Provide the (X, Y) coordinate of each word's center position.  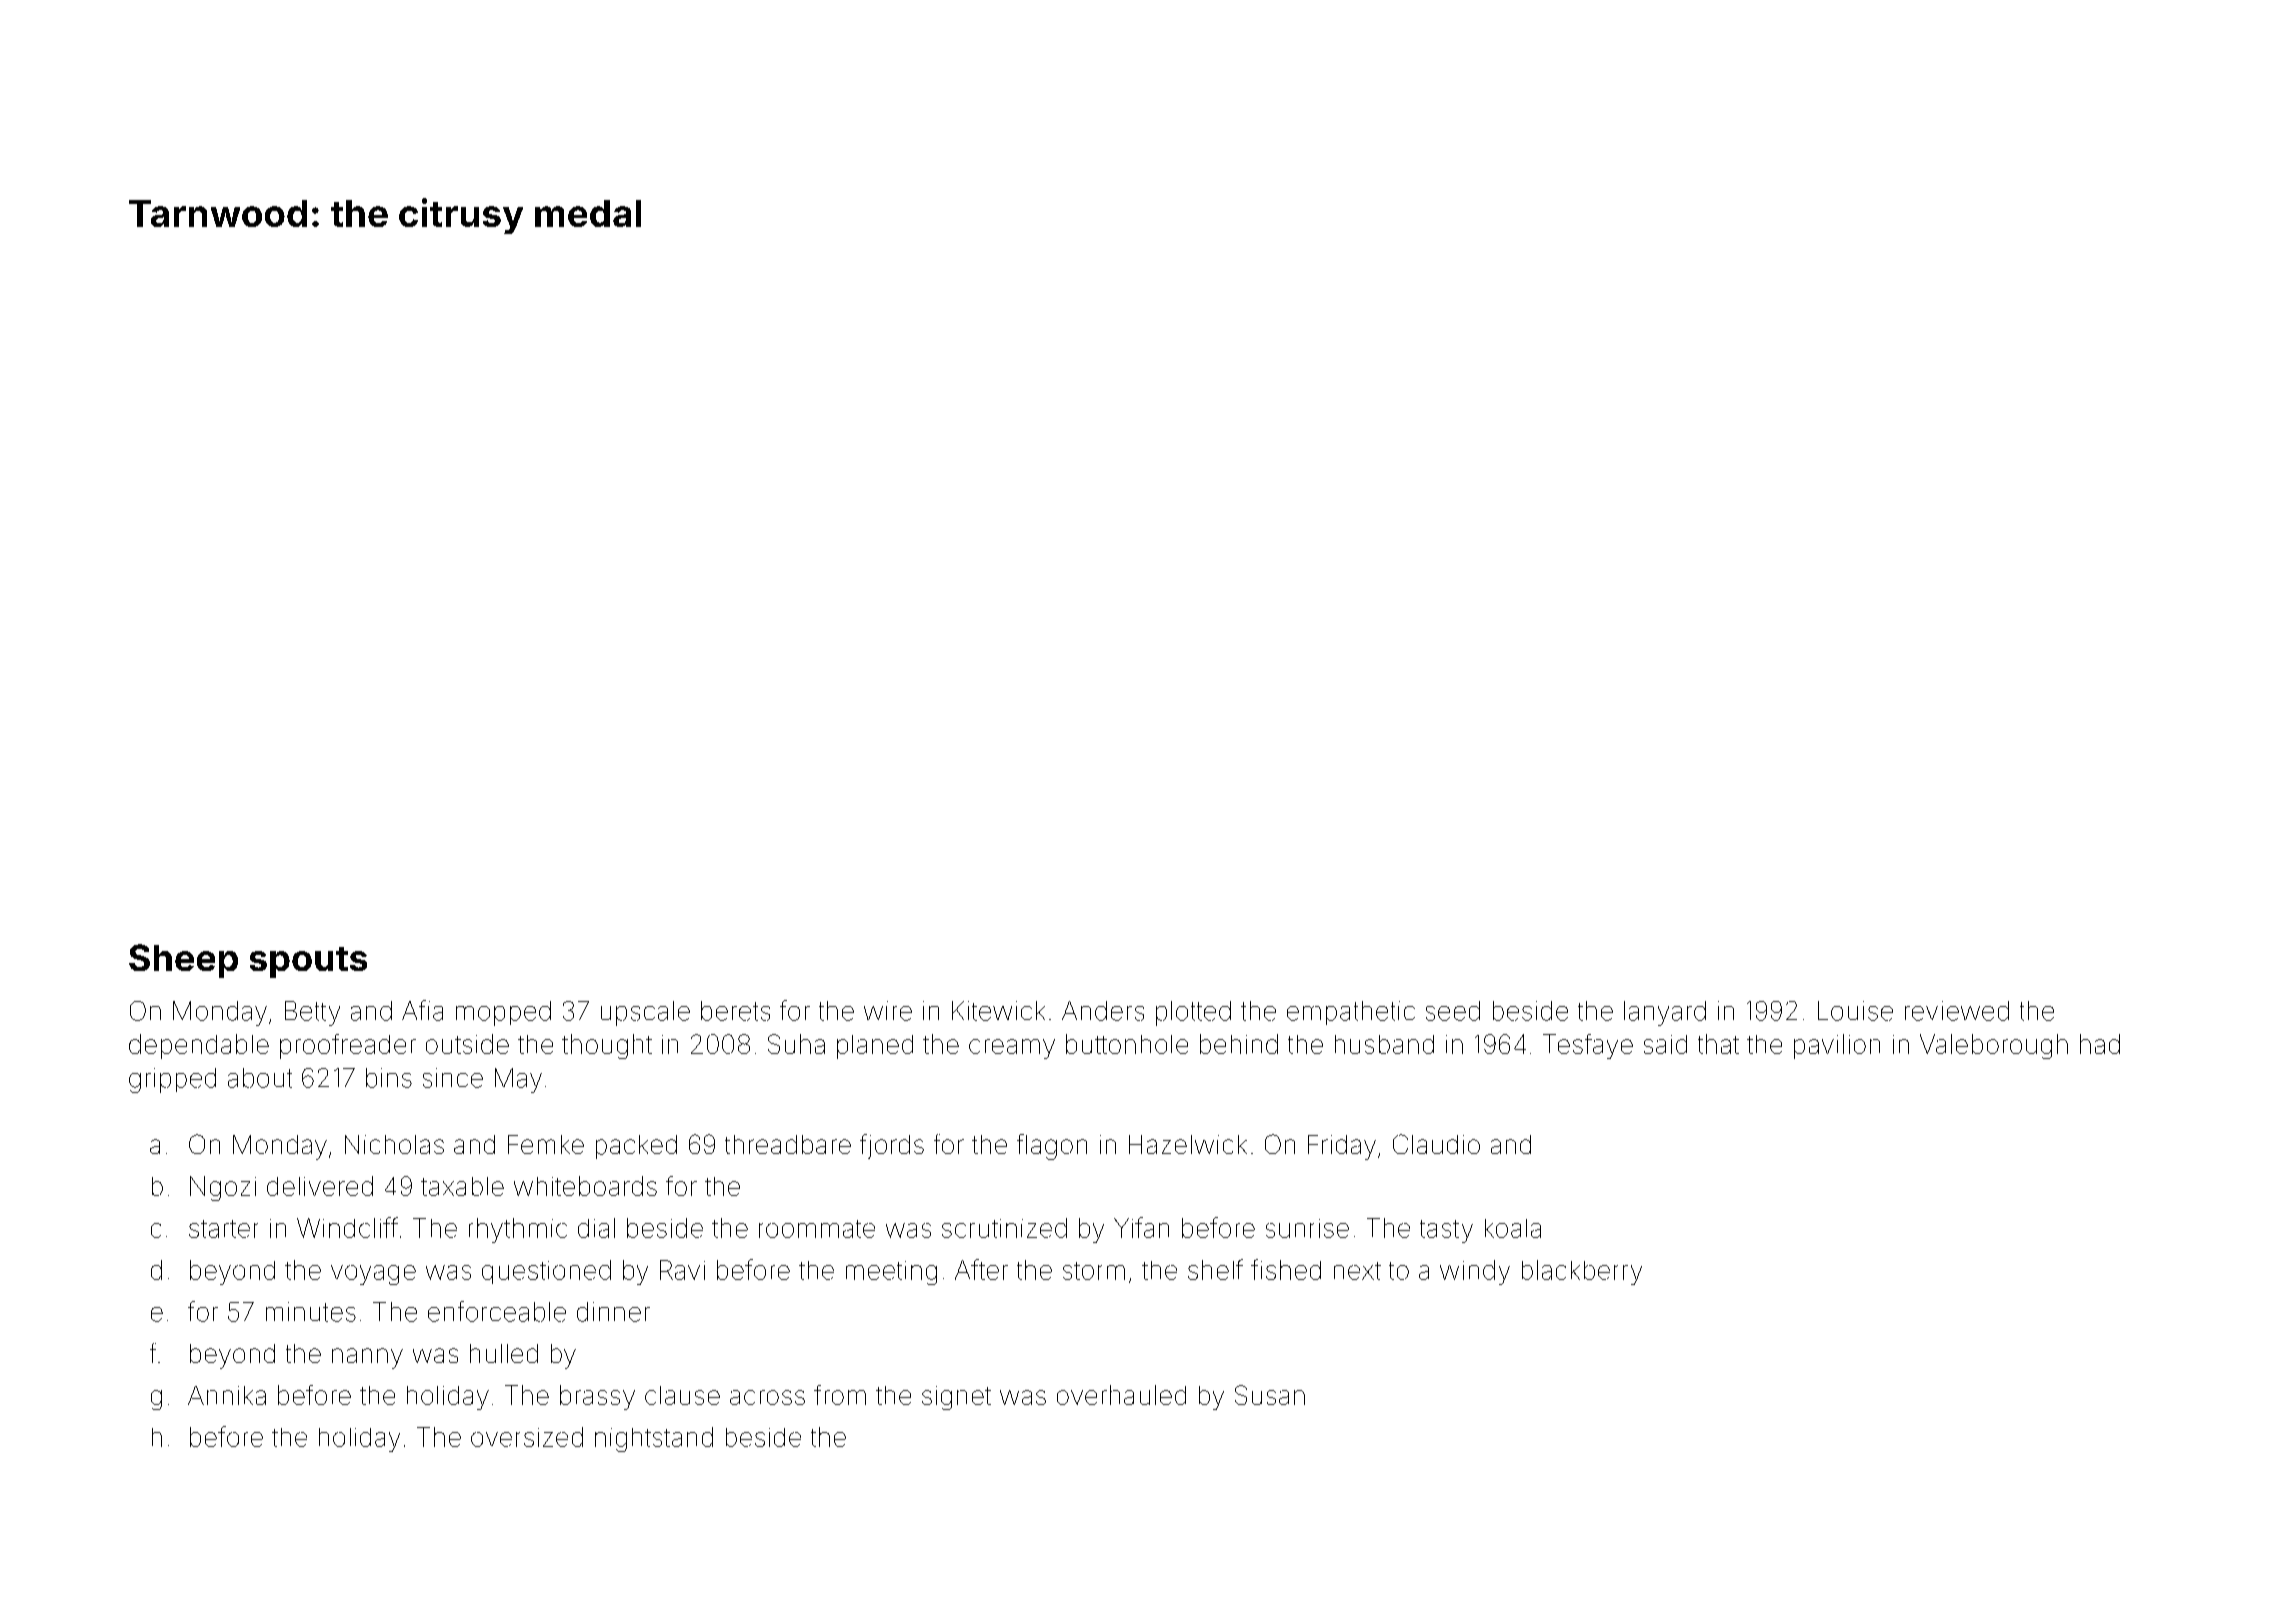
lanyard (1665, 1013)
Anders (1103, 1011)
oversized (527, 1437)
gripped (172, 1080)
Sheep (183, 961)
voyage (373, 1275)
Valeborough (1994, 1046)
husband (1384, 1044)
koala (1513, 1228)
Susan (1270, 1395)
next (1357, 1271)
